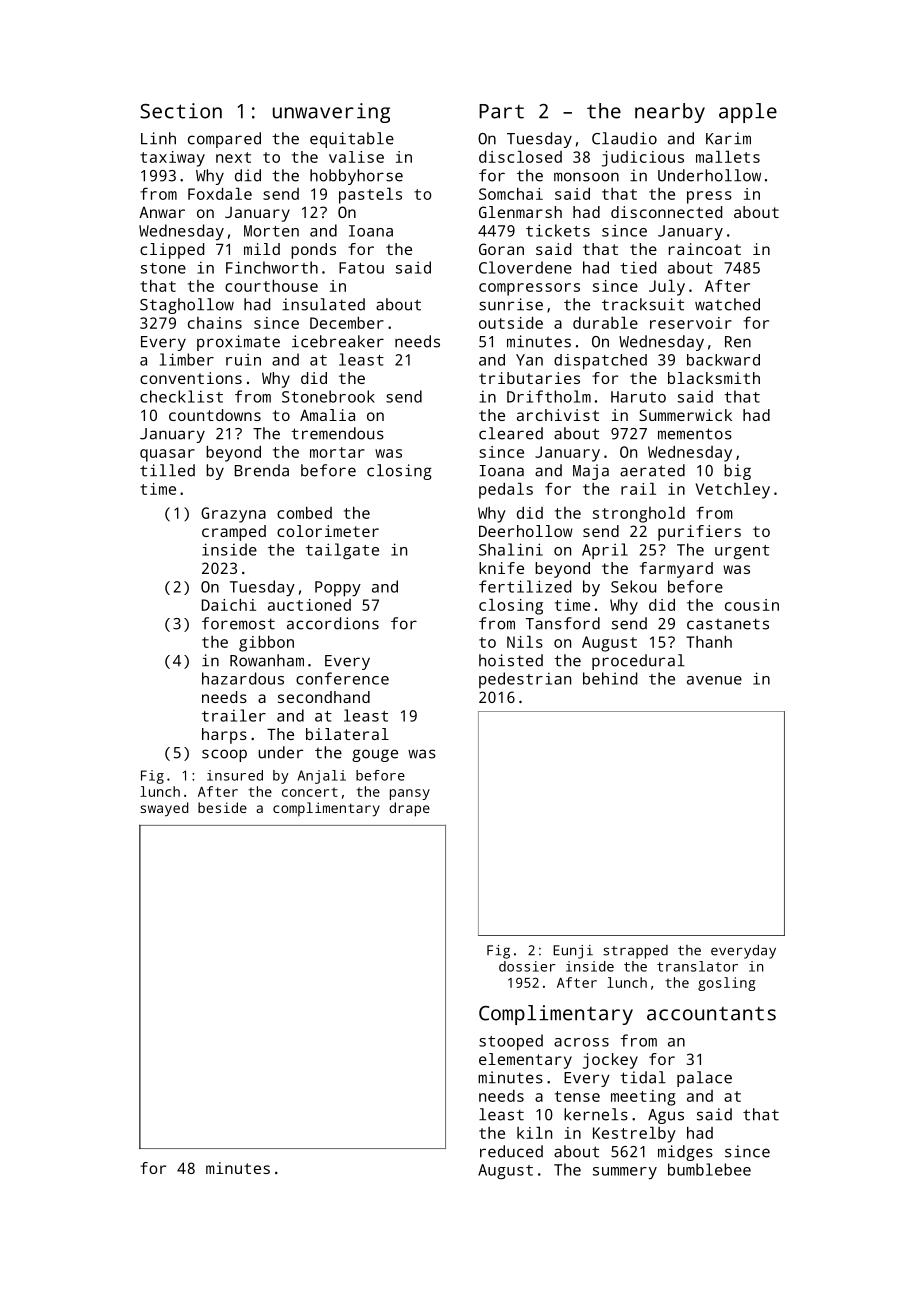 This page has width=924, height=1314. Describe the element at coordinates (271, 286) in the page. I see `courthouse` at that location.
